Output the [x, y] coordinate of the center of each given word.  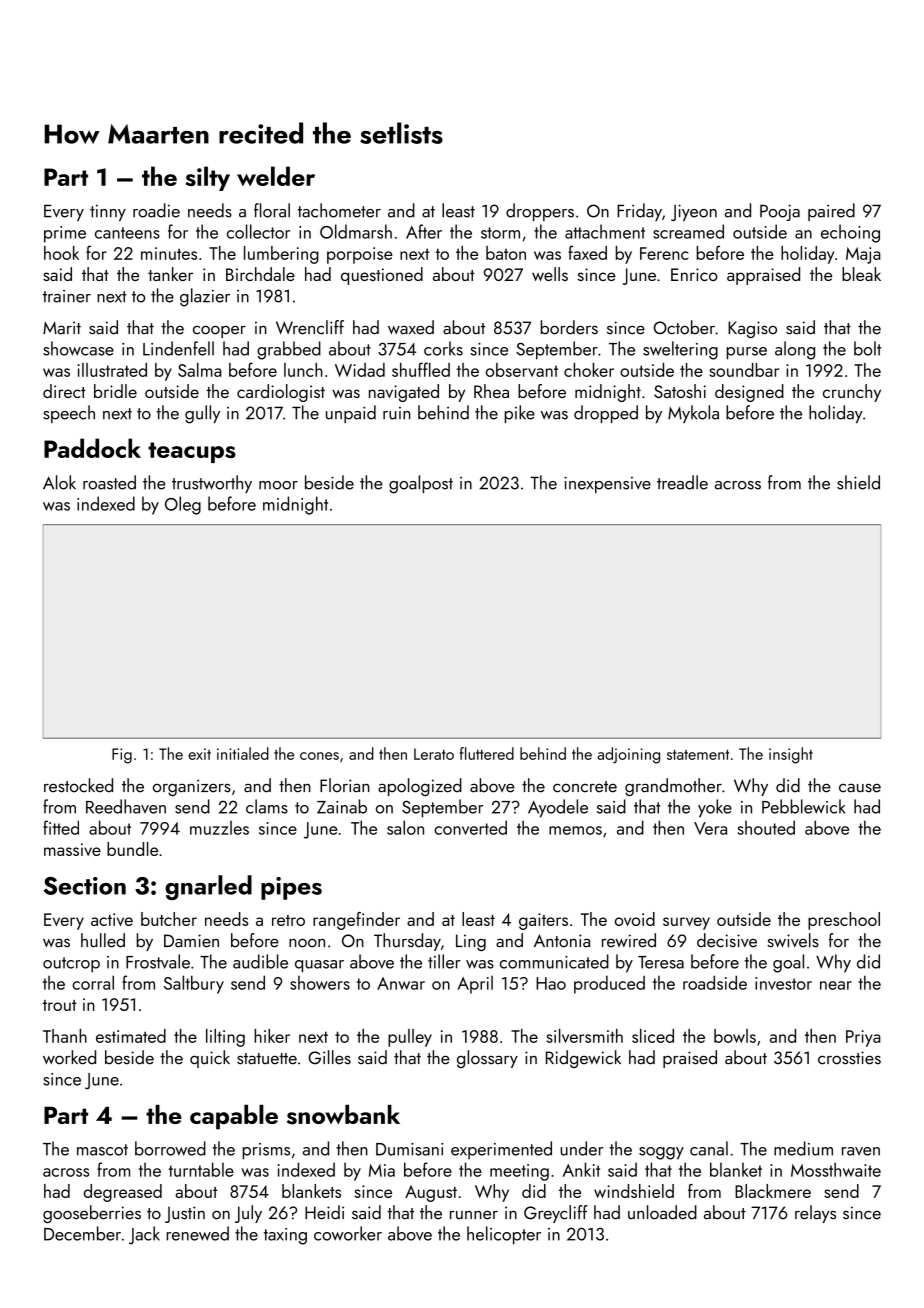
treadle [682, 482]
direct [64, 391]
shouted [766, 827]
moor [278, 485]
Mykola [693, 414]
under [582, 1148]
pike [519, 414]
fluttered [487, 753]
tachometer [339, 210]
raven [861, 1151]
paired [831, 212]
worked [69, 1057]
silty [208, 178]
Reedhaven [126, 806]
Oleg [183, 505]
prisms [266, 1151]
